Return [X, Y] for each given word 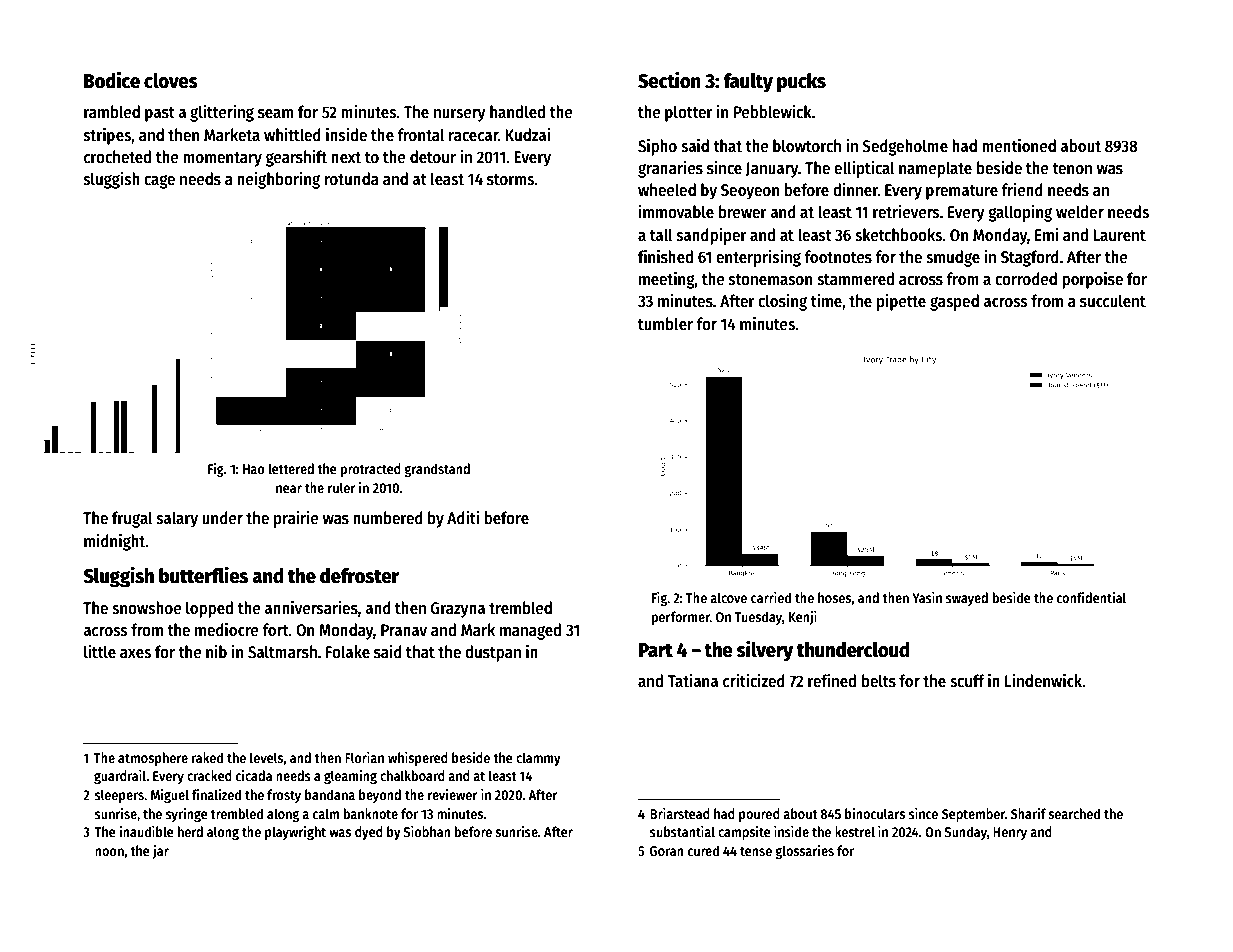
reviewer [453, 794]
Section [669, 80]
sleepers [119, 796]
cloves [171, 81]
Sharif [1028, 813]
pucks [801, 83]
